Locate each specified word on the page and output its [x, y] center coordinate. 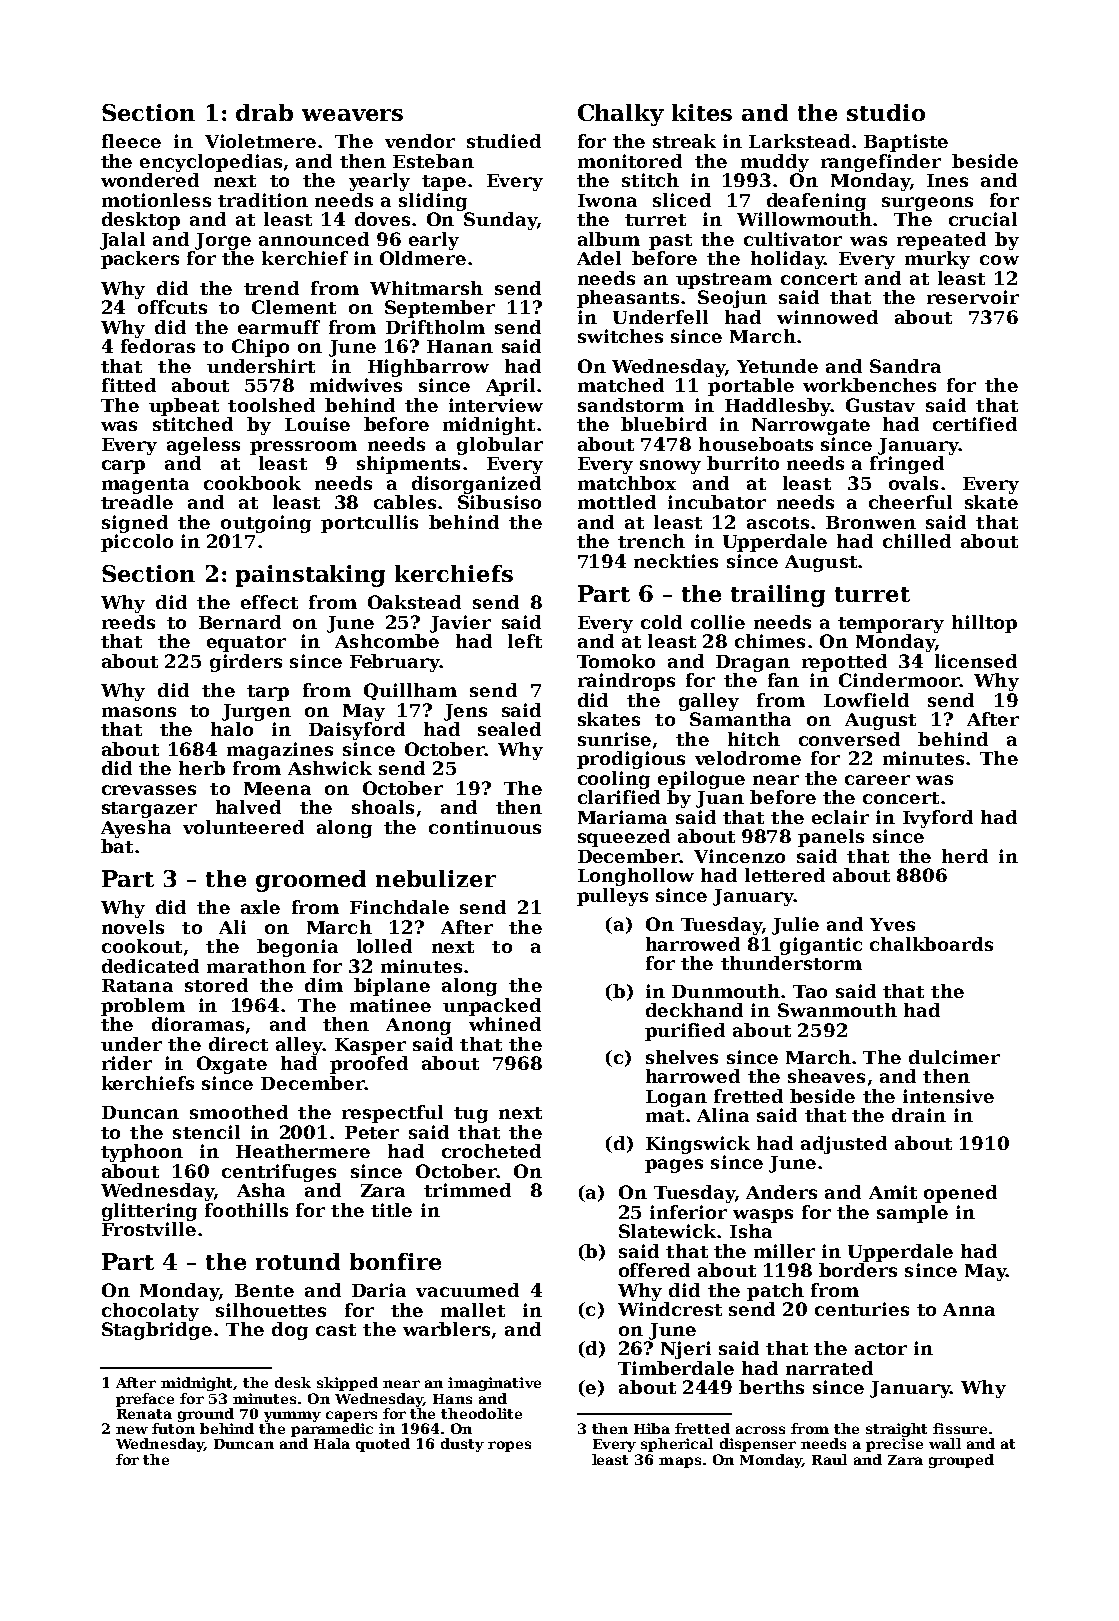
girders [246, 663]
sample [912, 1214]
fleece [131, 141]
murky [937, 260]
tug [471, 1115]
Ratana [137, 985]
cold [661, 622]
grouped [961, 1461]
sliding [433, 202]
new [132, 1430]
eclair [840, 817]
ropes [509, 1446]
